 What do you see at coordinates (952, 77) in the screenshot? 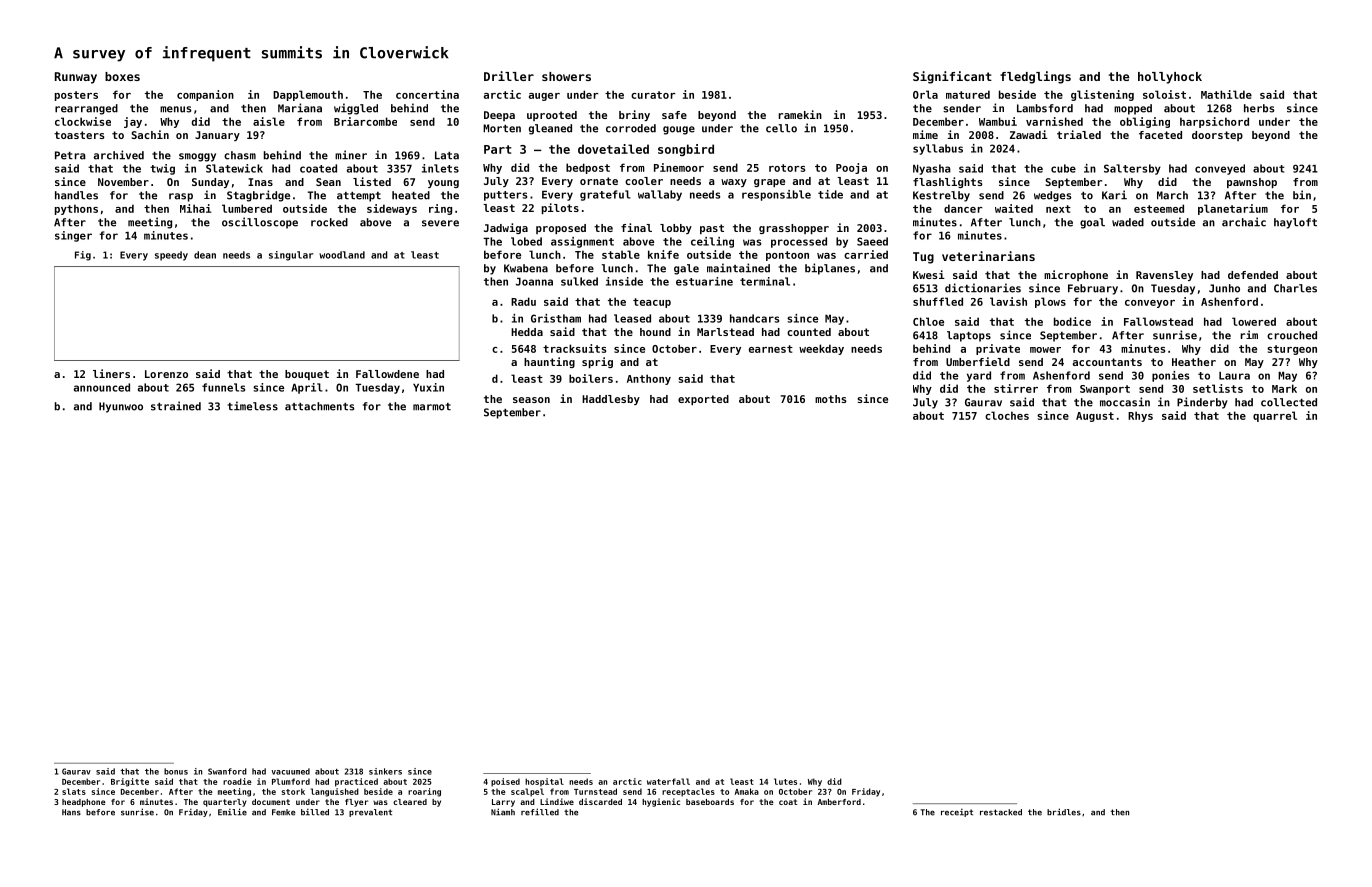
I see `Significant` at bounding box center [952, 77].
